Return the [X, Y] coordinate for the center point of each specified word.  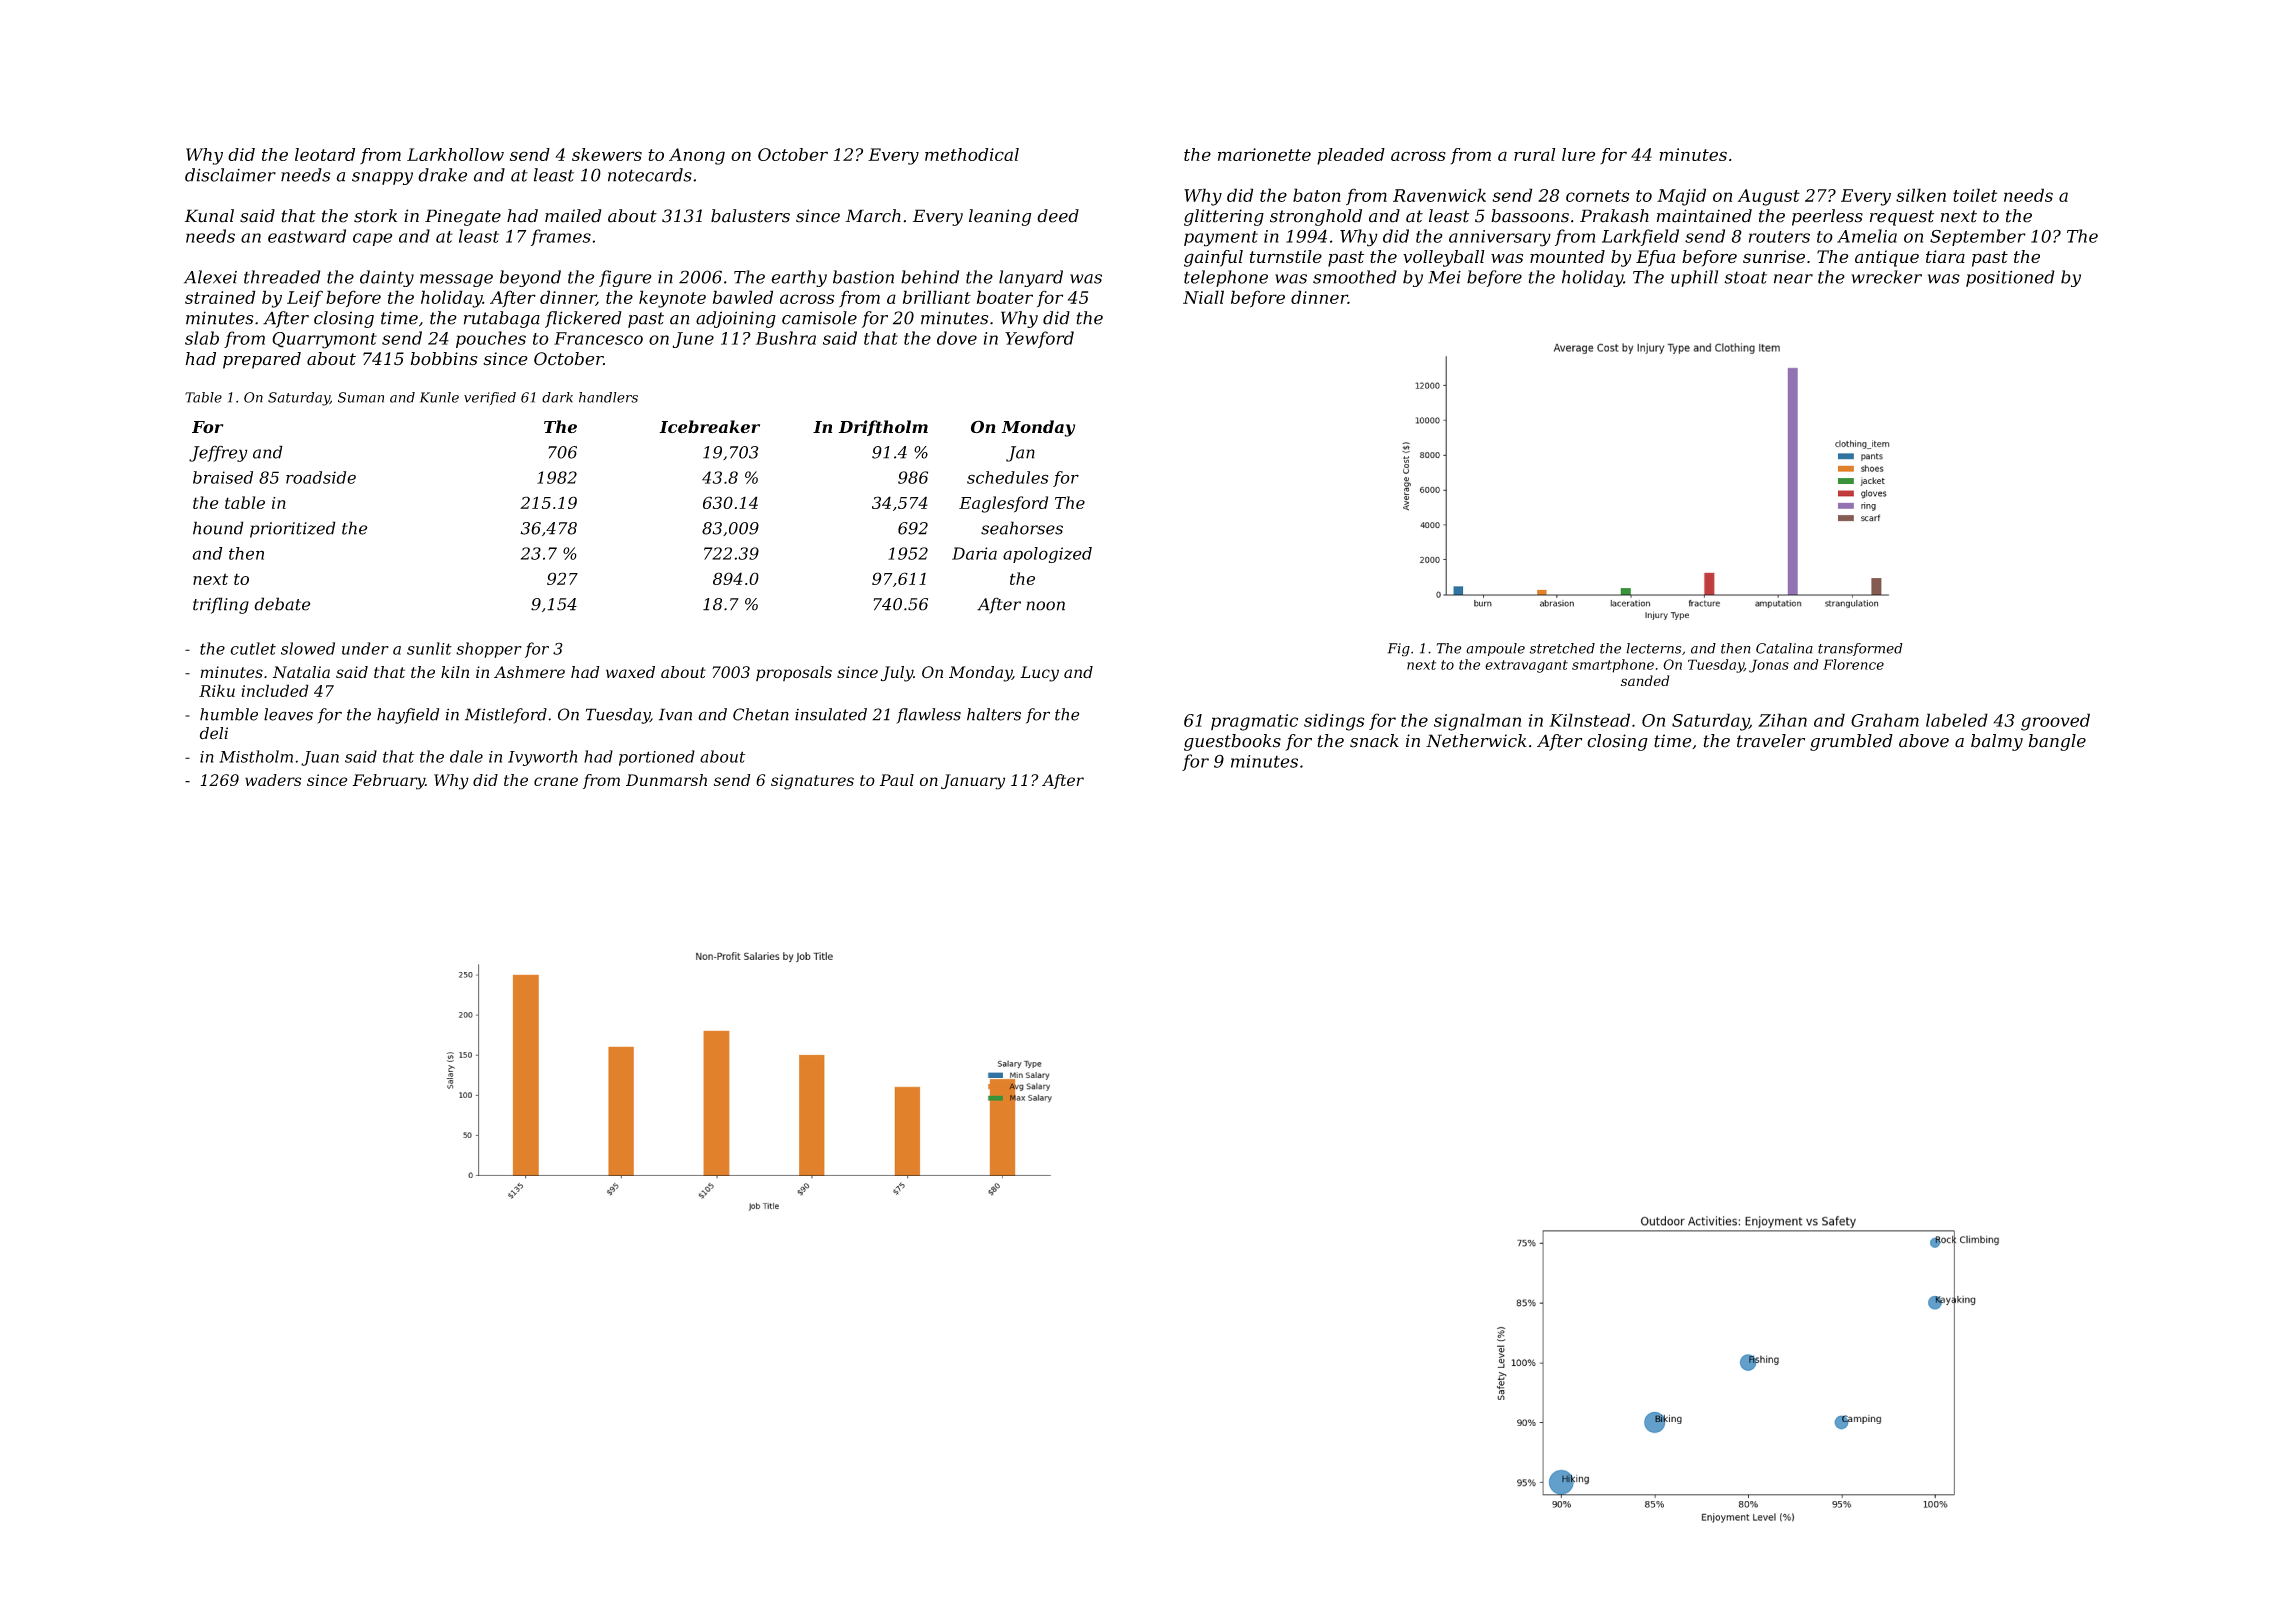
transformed [1860, 649]
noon [1045, 606]
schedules [1007, 477]
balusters [750, 216]
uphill [1694, 278]
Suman [361, 397]
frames [561, 237]
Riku [217, 690]
